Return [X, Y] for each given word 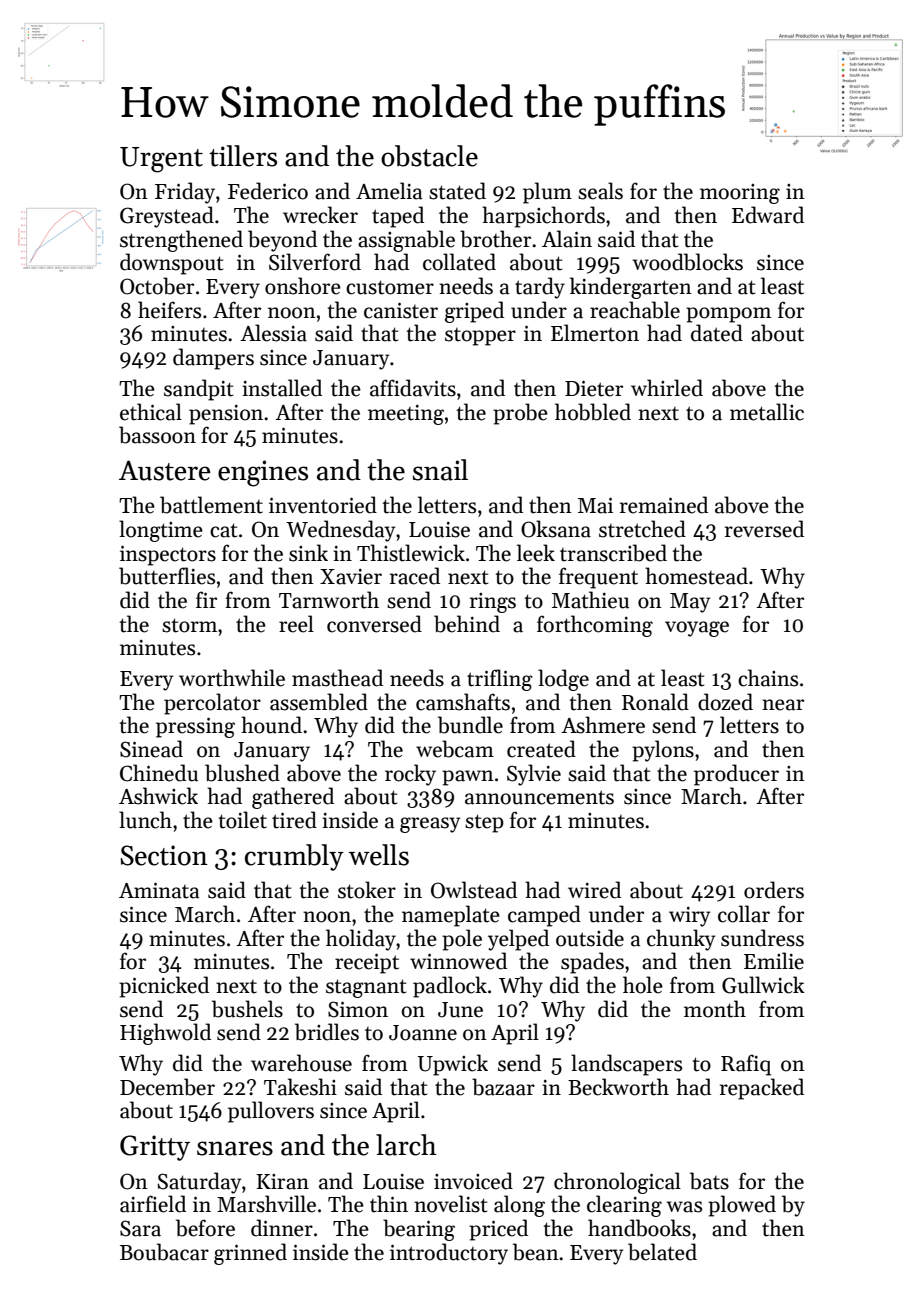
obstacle [429, 156]
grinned [250, 1254]
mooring [740, 194]
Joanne [423, 1033]
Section [164, 855]
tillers [243, 156]
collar [744, 914]
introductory [449, 1254]
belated [662, 1252]
